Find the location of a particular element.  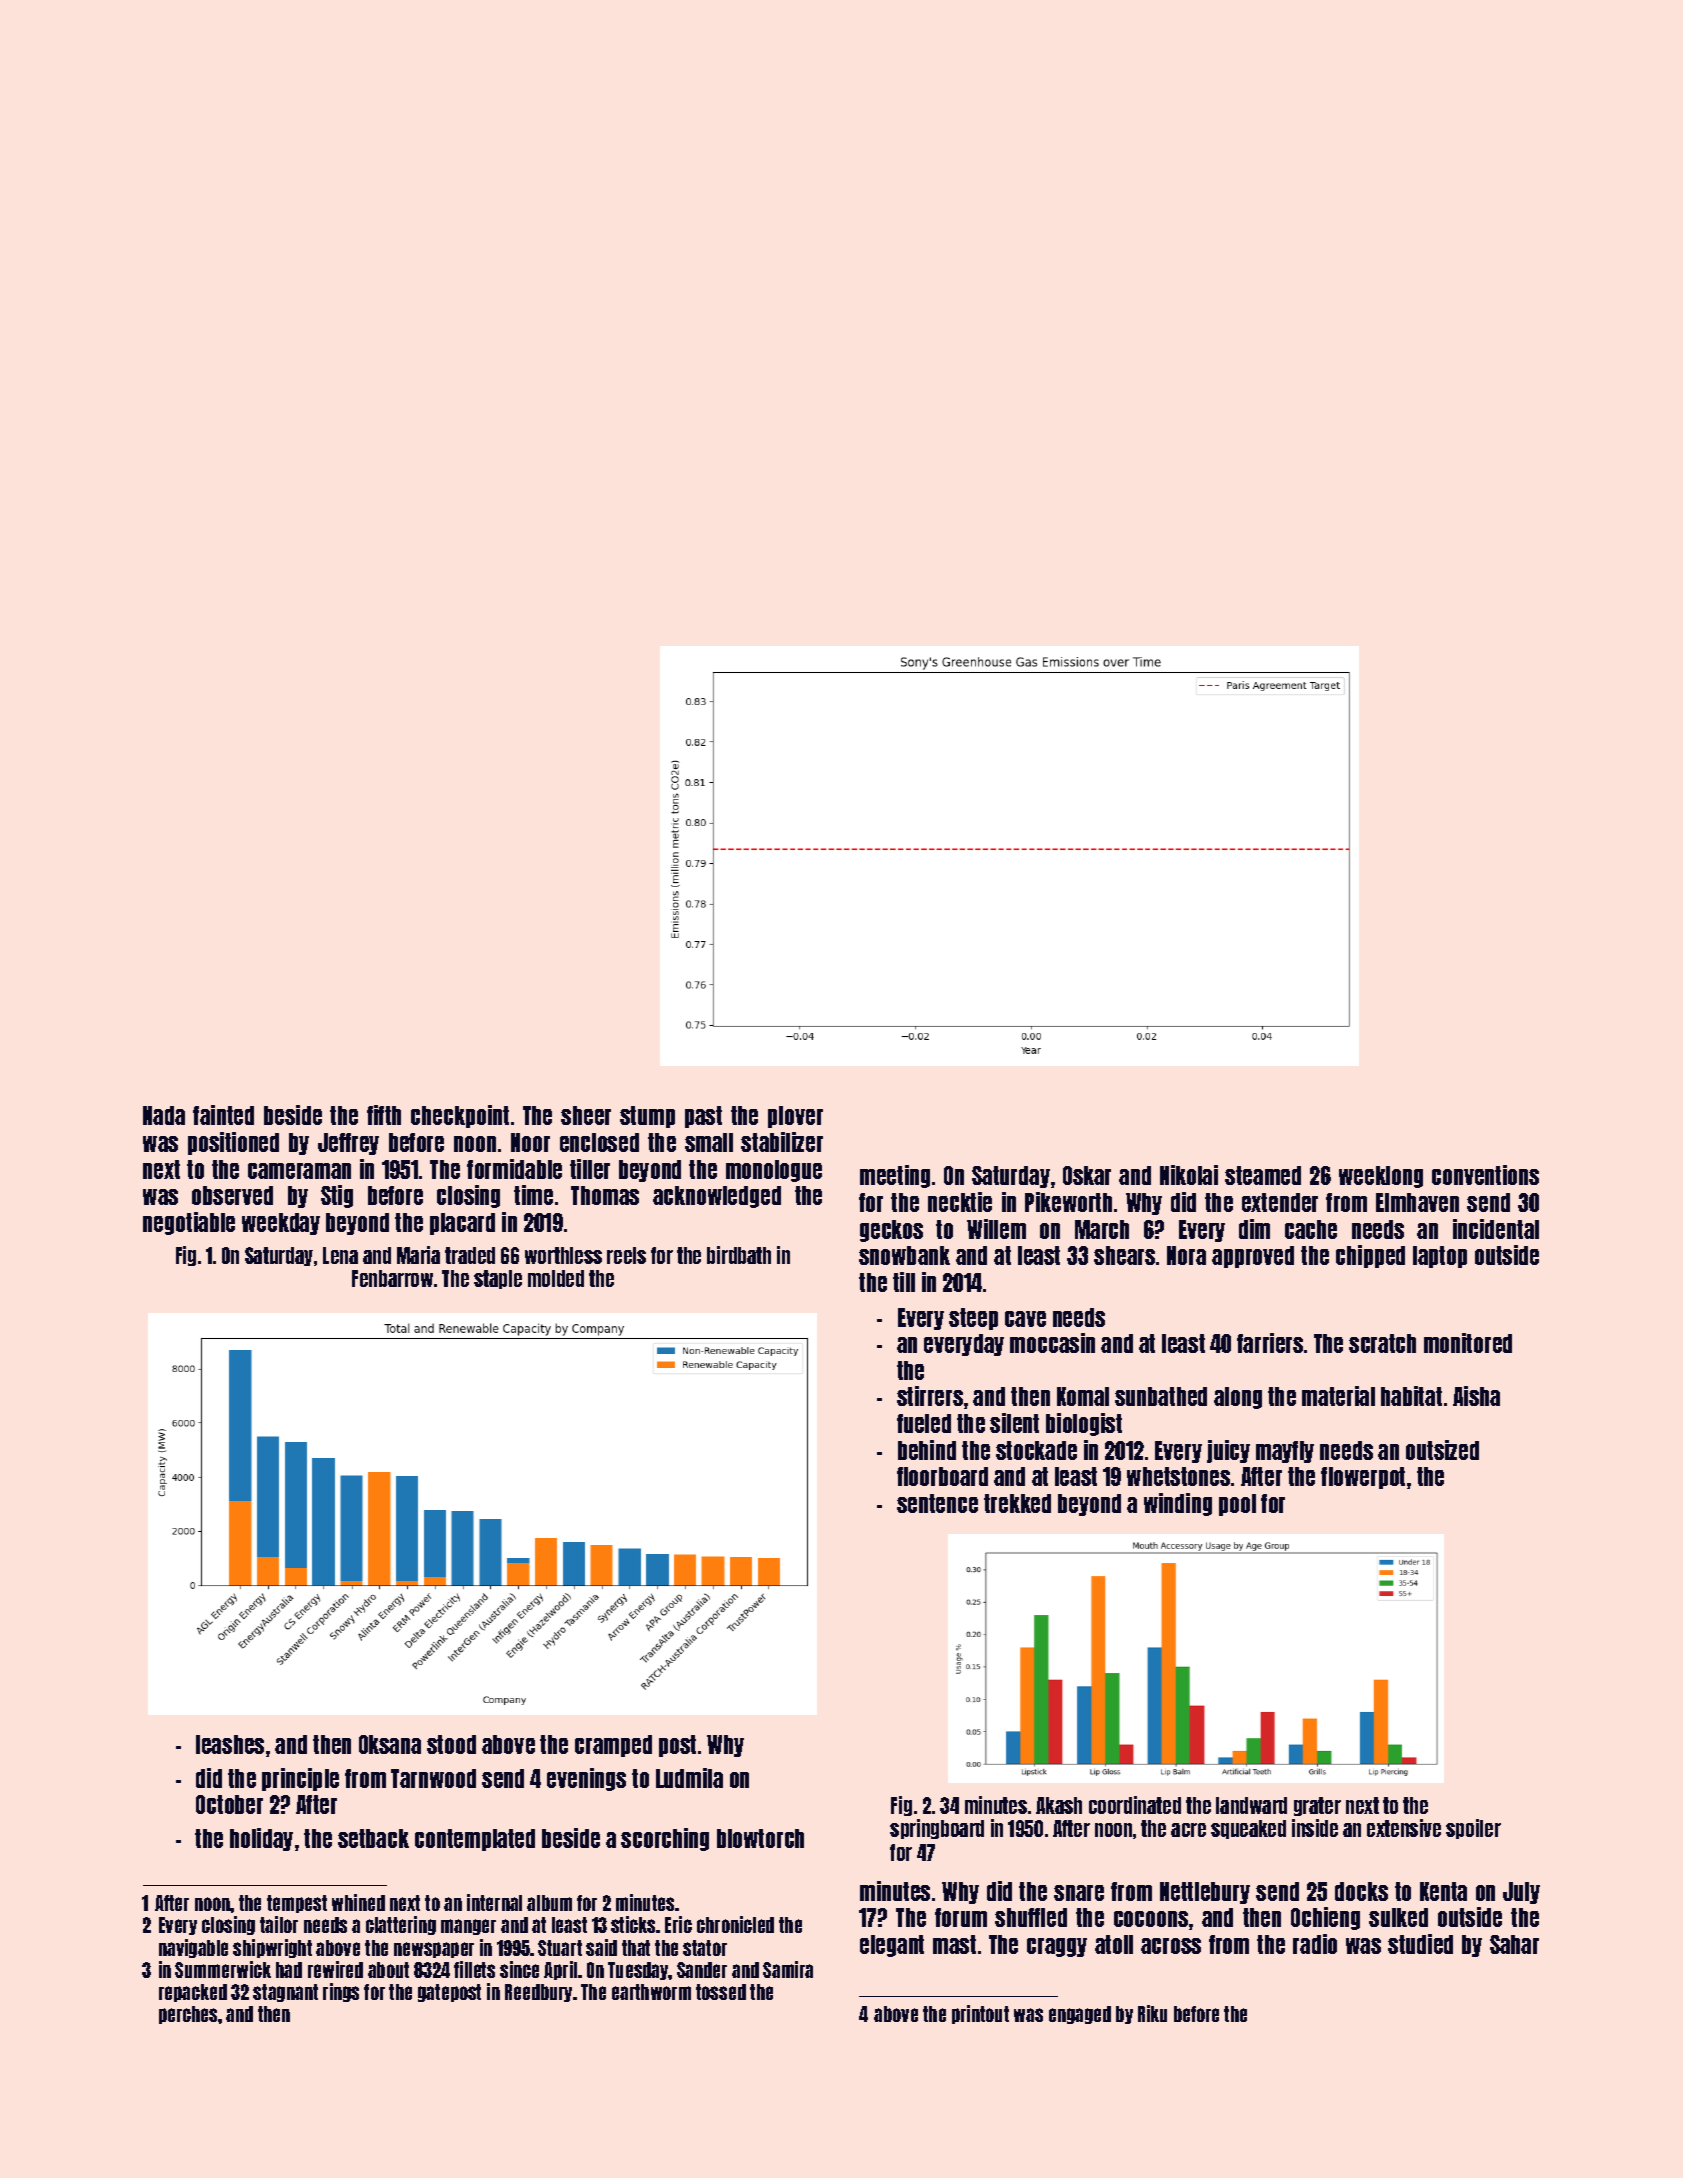

cramped is located at coordinates (613, 1746).
